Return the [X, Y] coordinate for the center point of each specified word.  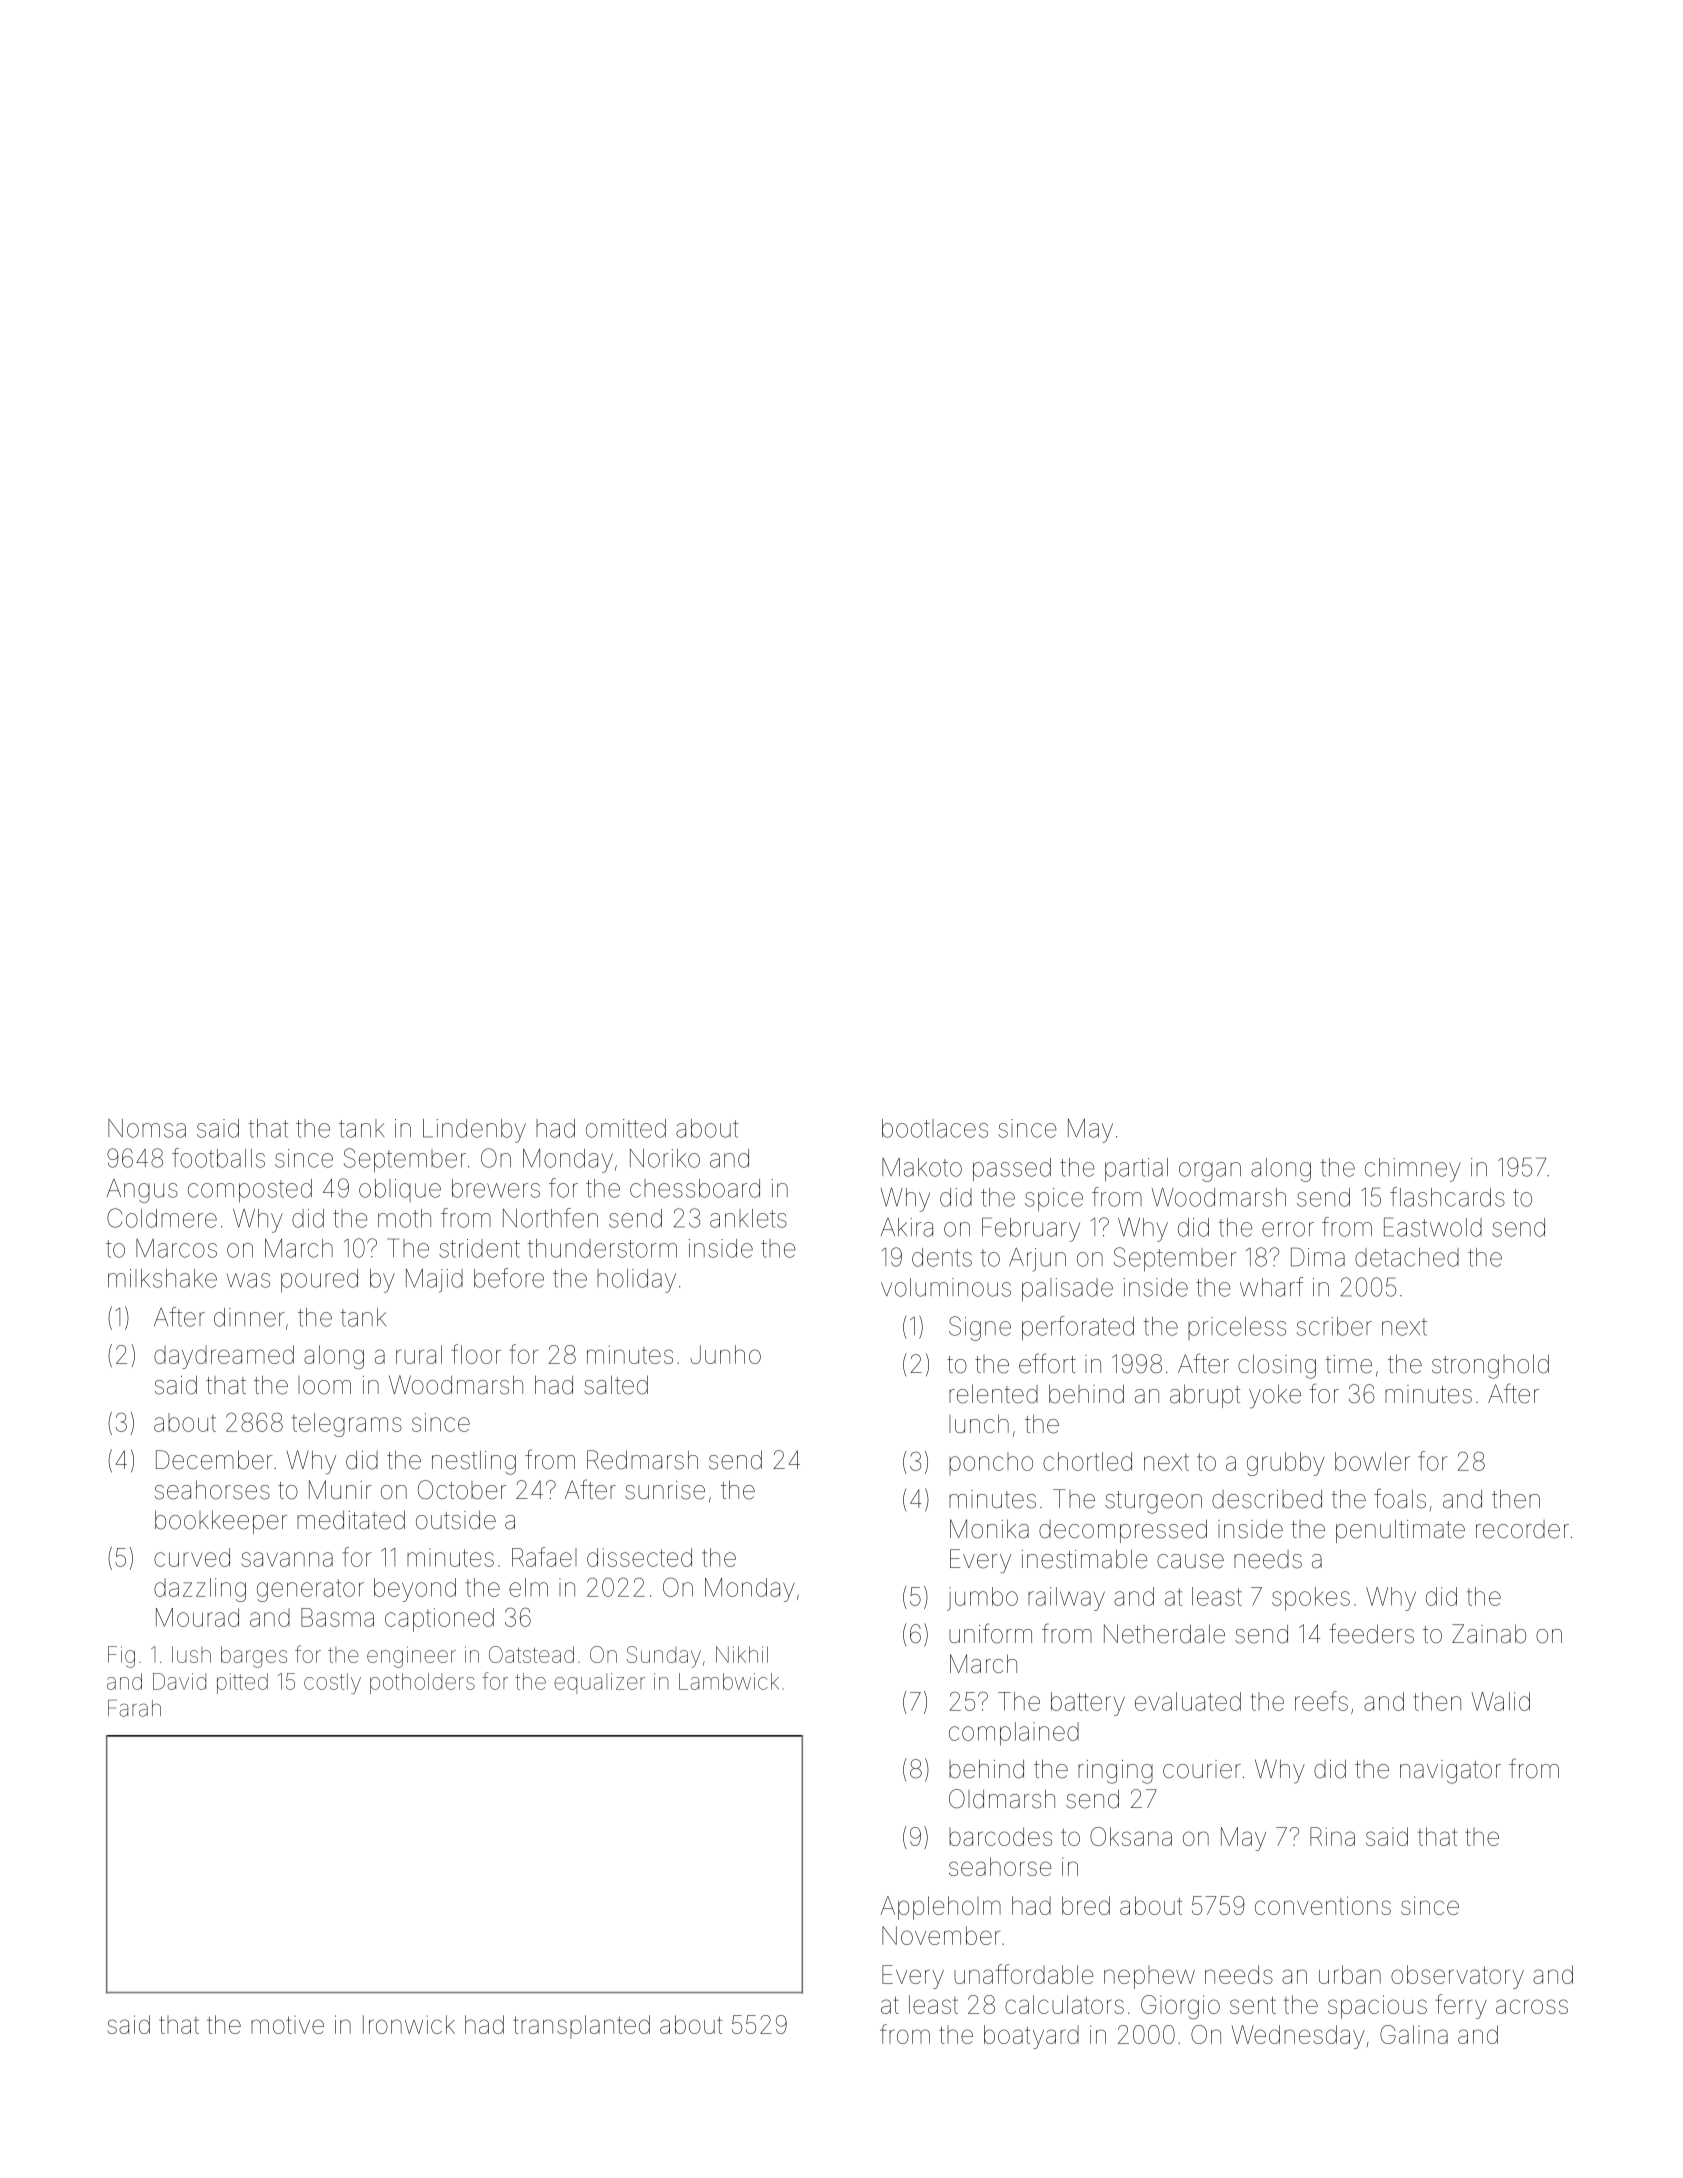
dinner [249, 1317]
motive [287, 2025]
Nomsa [147, 1128]
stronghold [1490, 1366]
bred [1086, 1905]
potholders [422, 1683]
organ [1210, 1172]
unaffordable [1023, 1974]
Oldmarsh [1002, 1799]
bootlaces [935, 1128]
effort [1047, 1363]
